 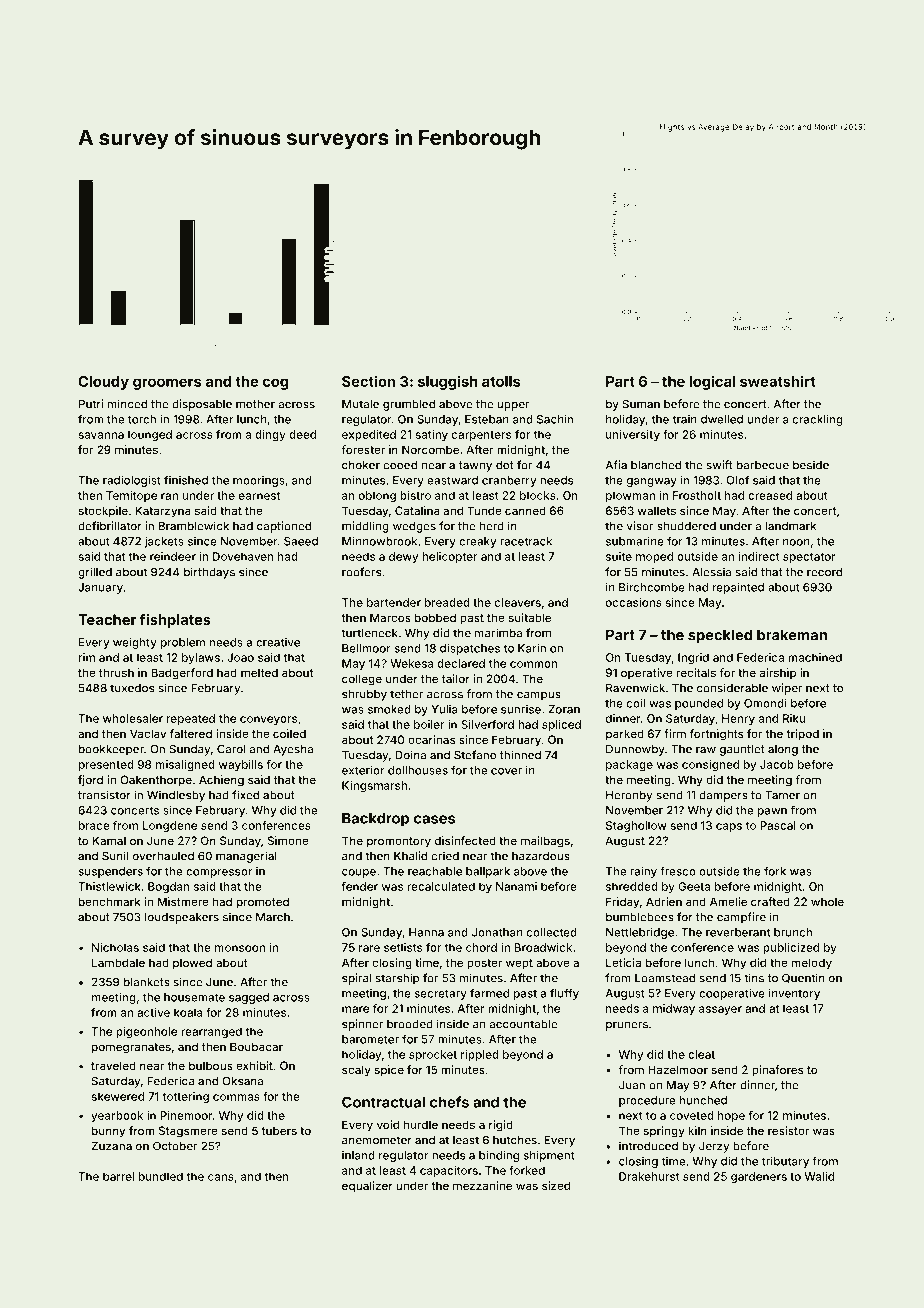 What do you see at coordinates (209, 573) in the page?
I see `birthdays` at bounding box center [209, 573].
